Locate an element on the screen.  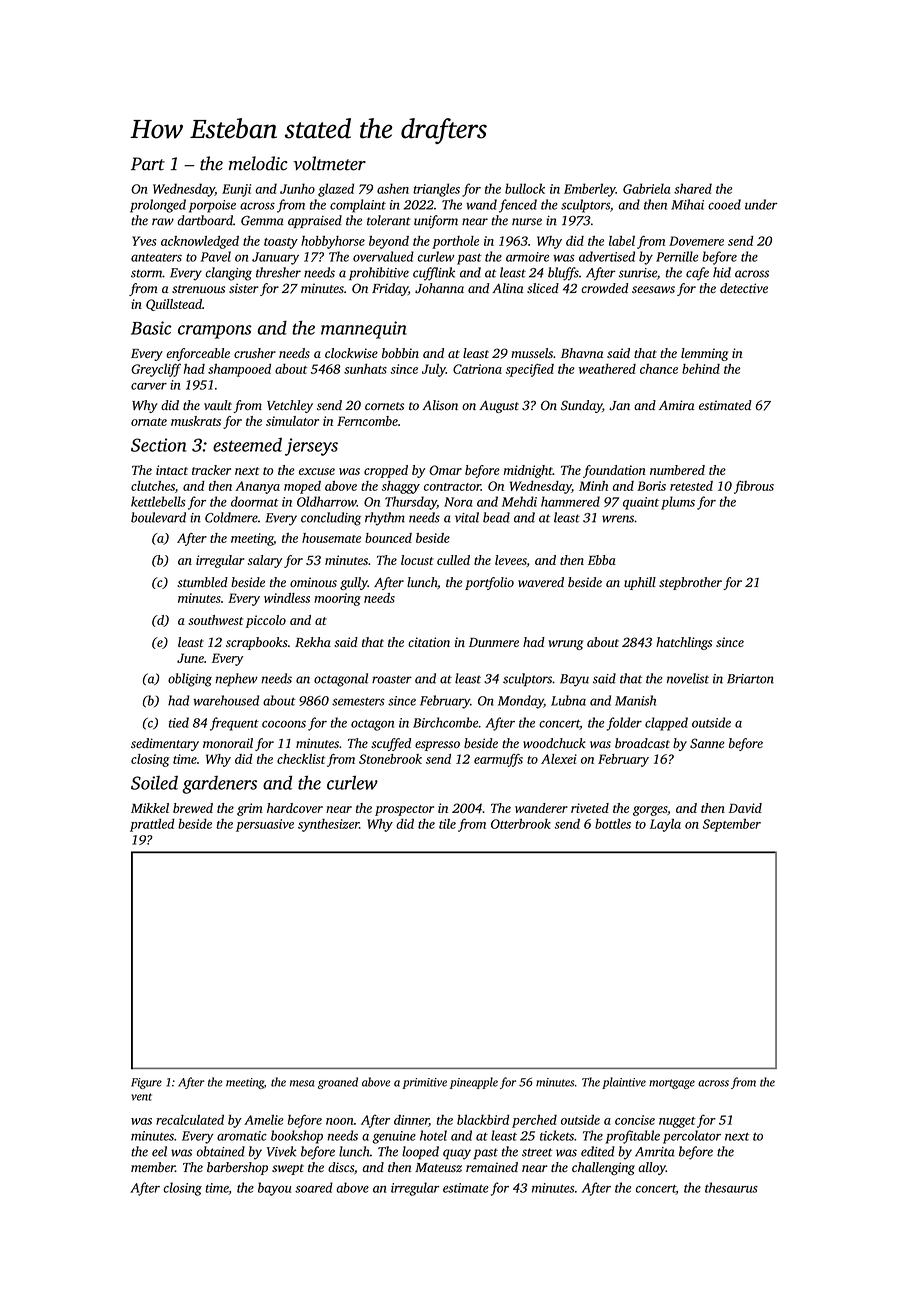
Birchcombe is located at coordinates (445, 722).
